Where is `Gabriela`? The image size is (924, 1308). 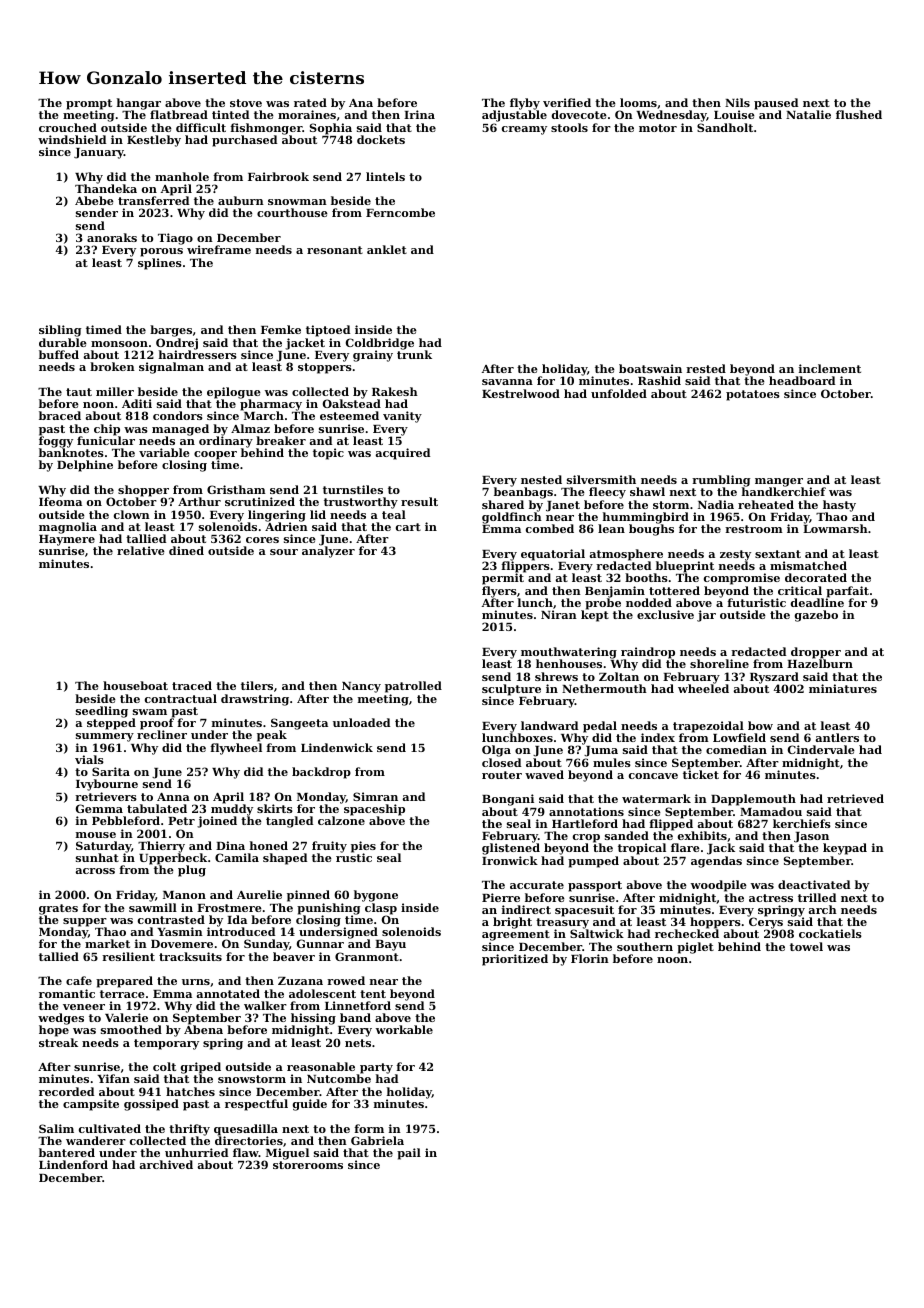
Gabriela is located at coordinates (377, 1140).
